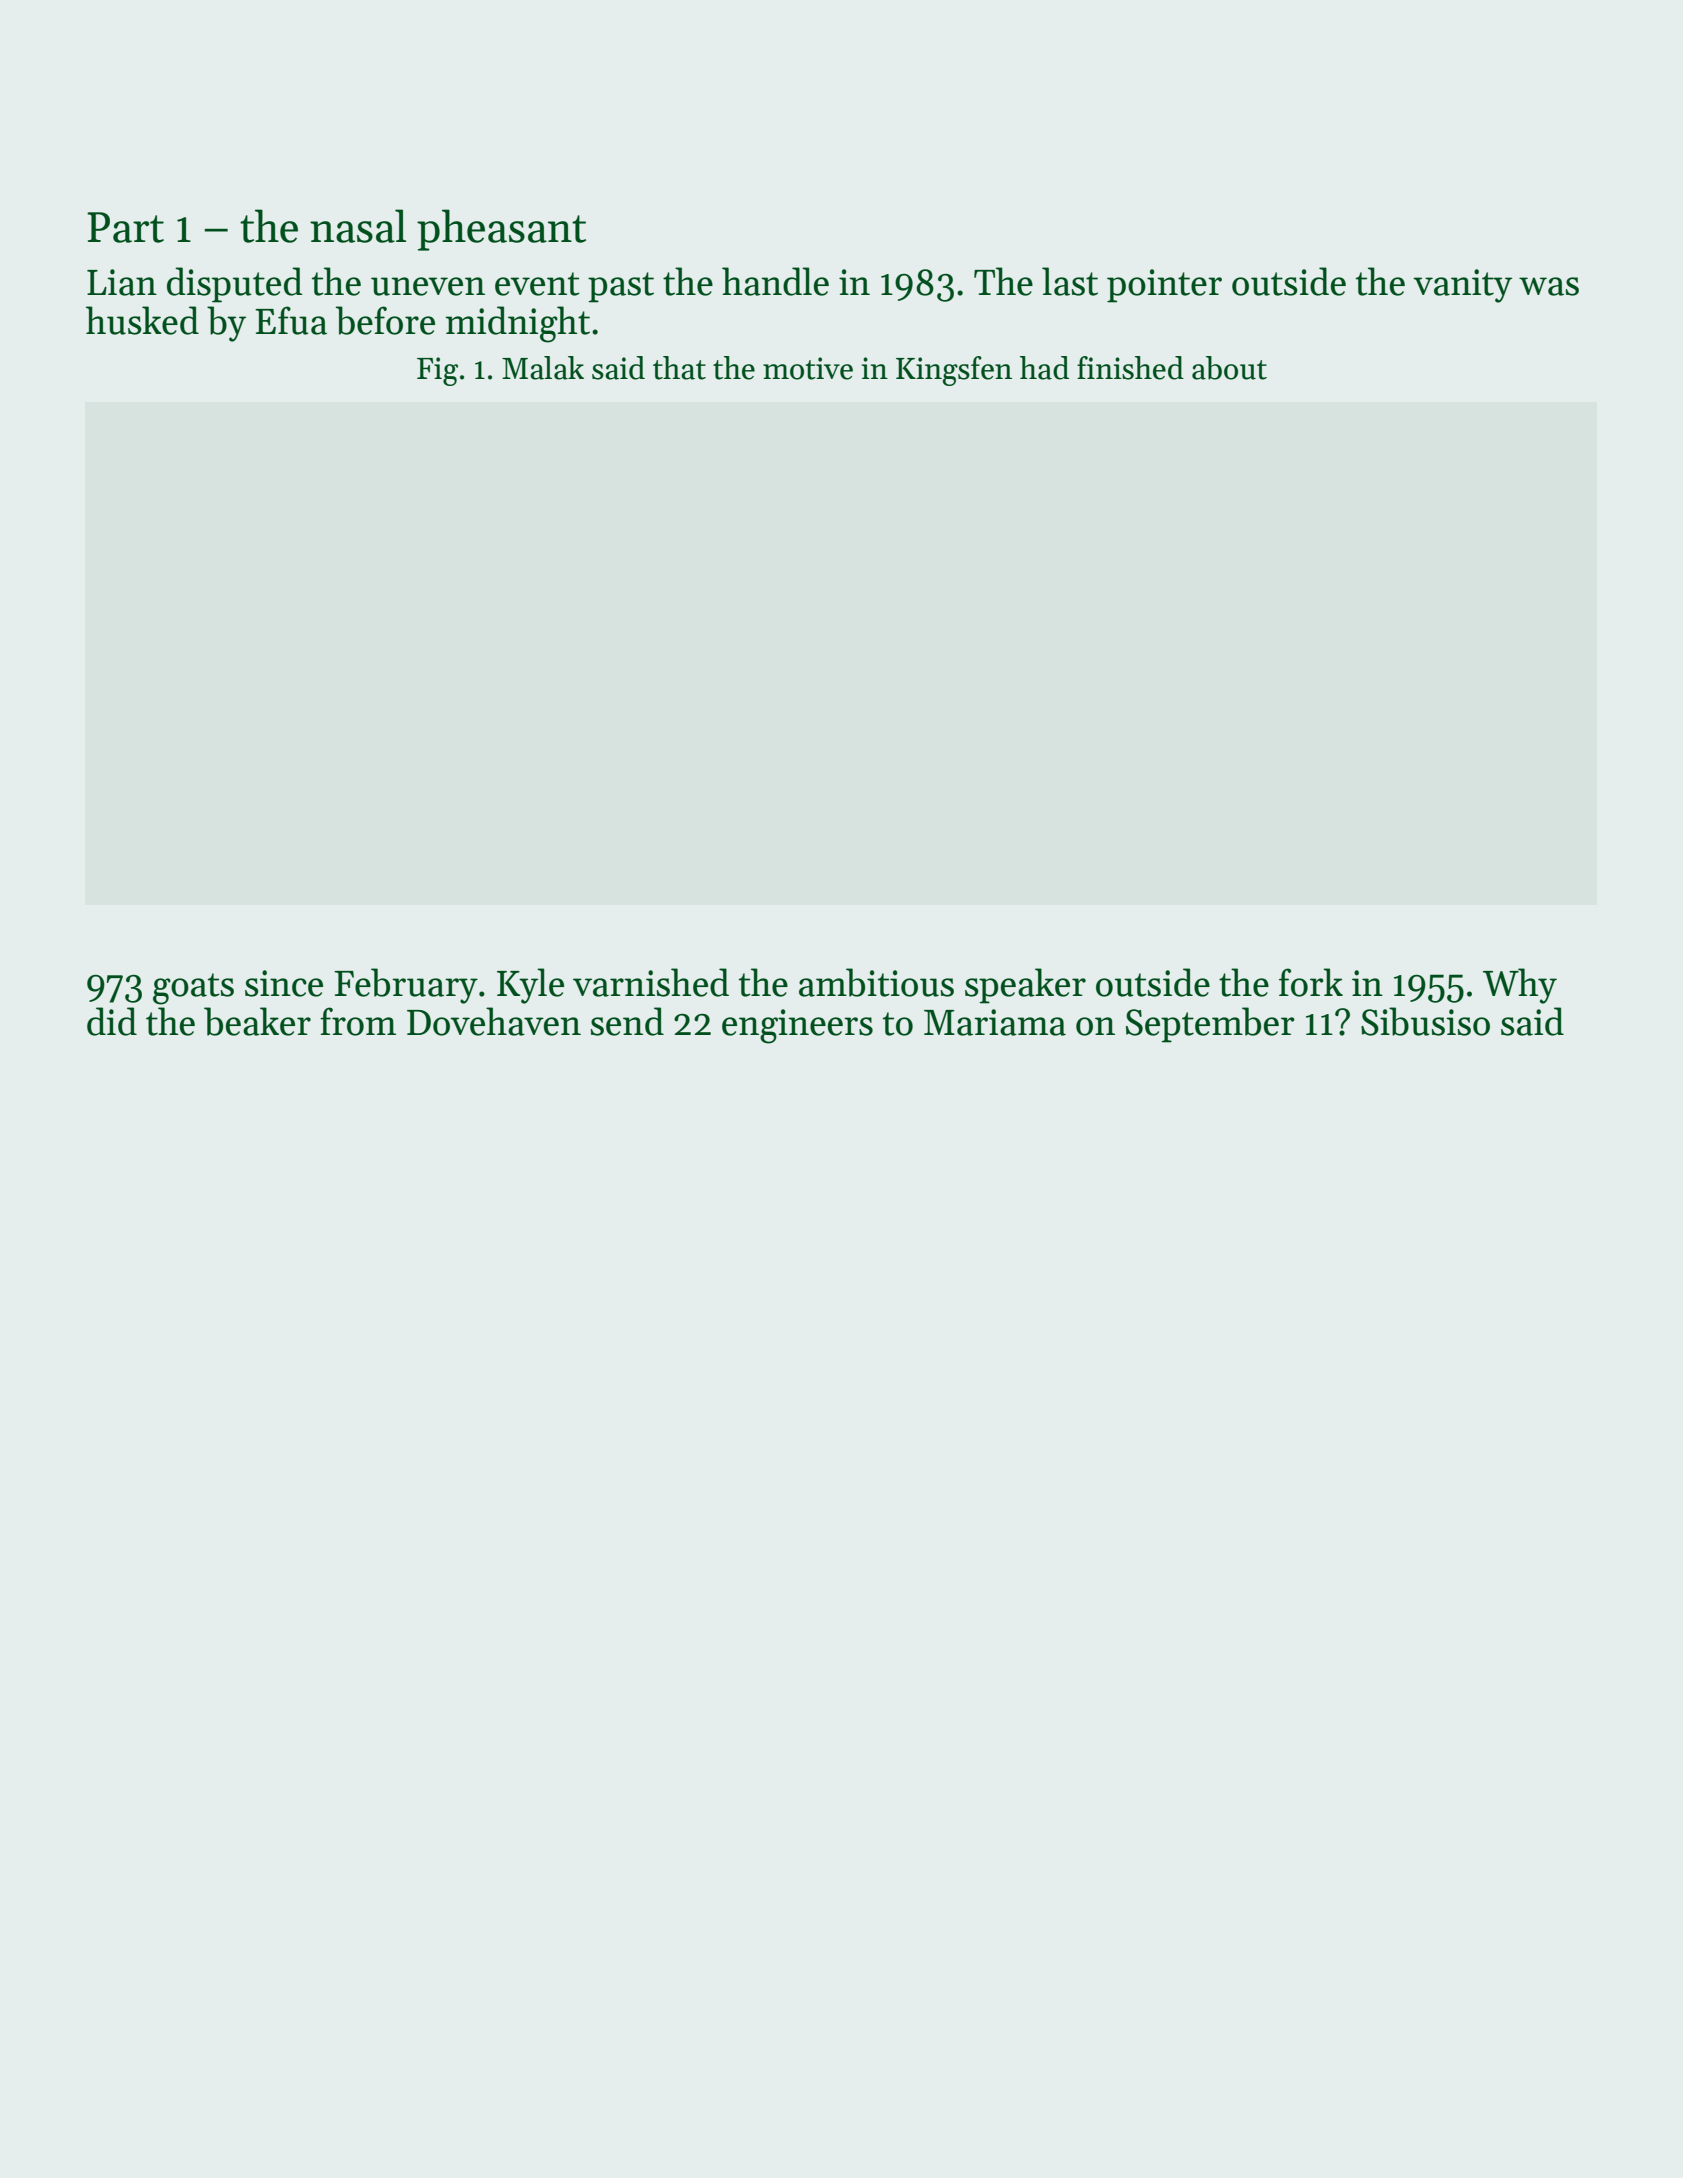  Describe the element at coordinates (112, 1021) in the page. I see `did` at that location.
